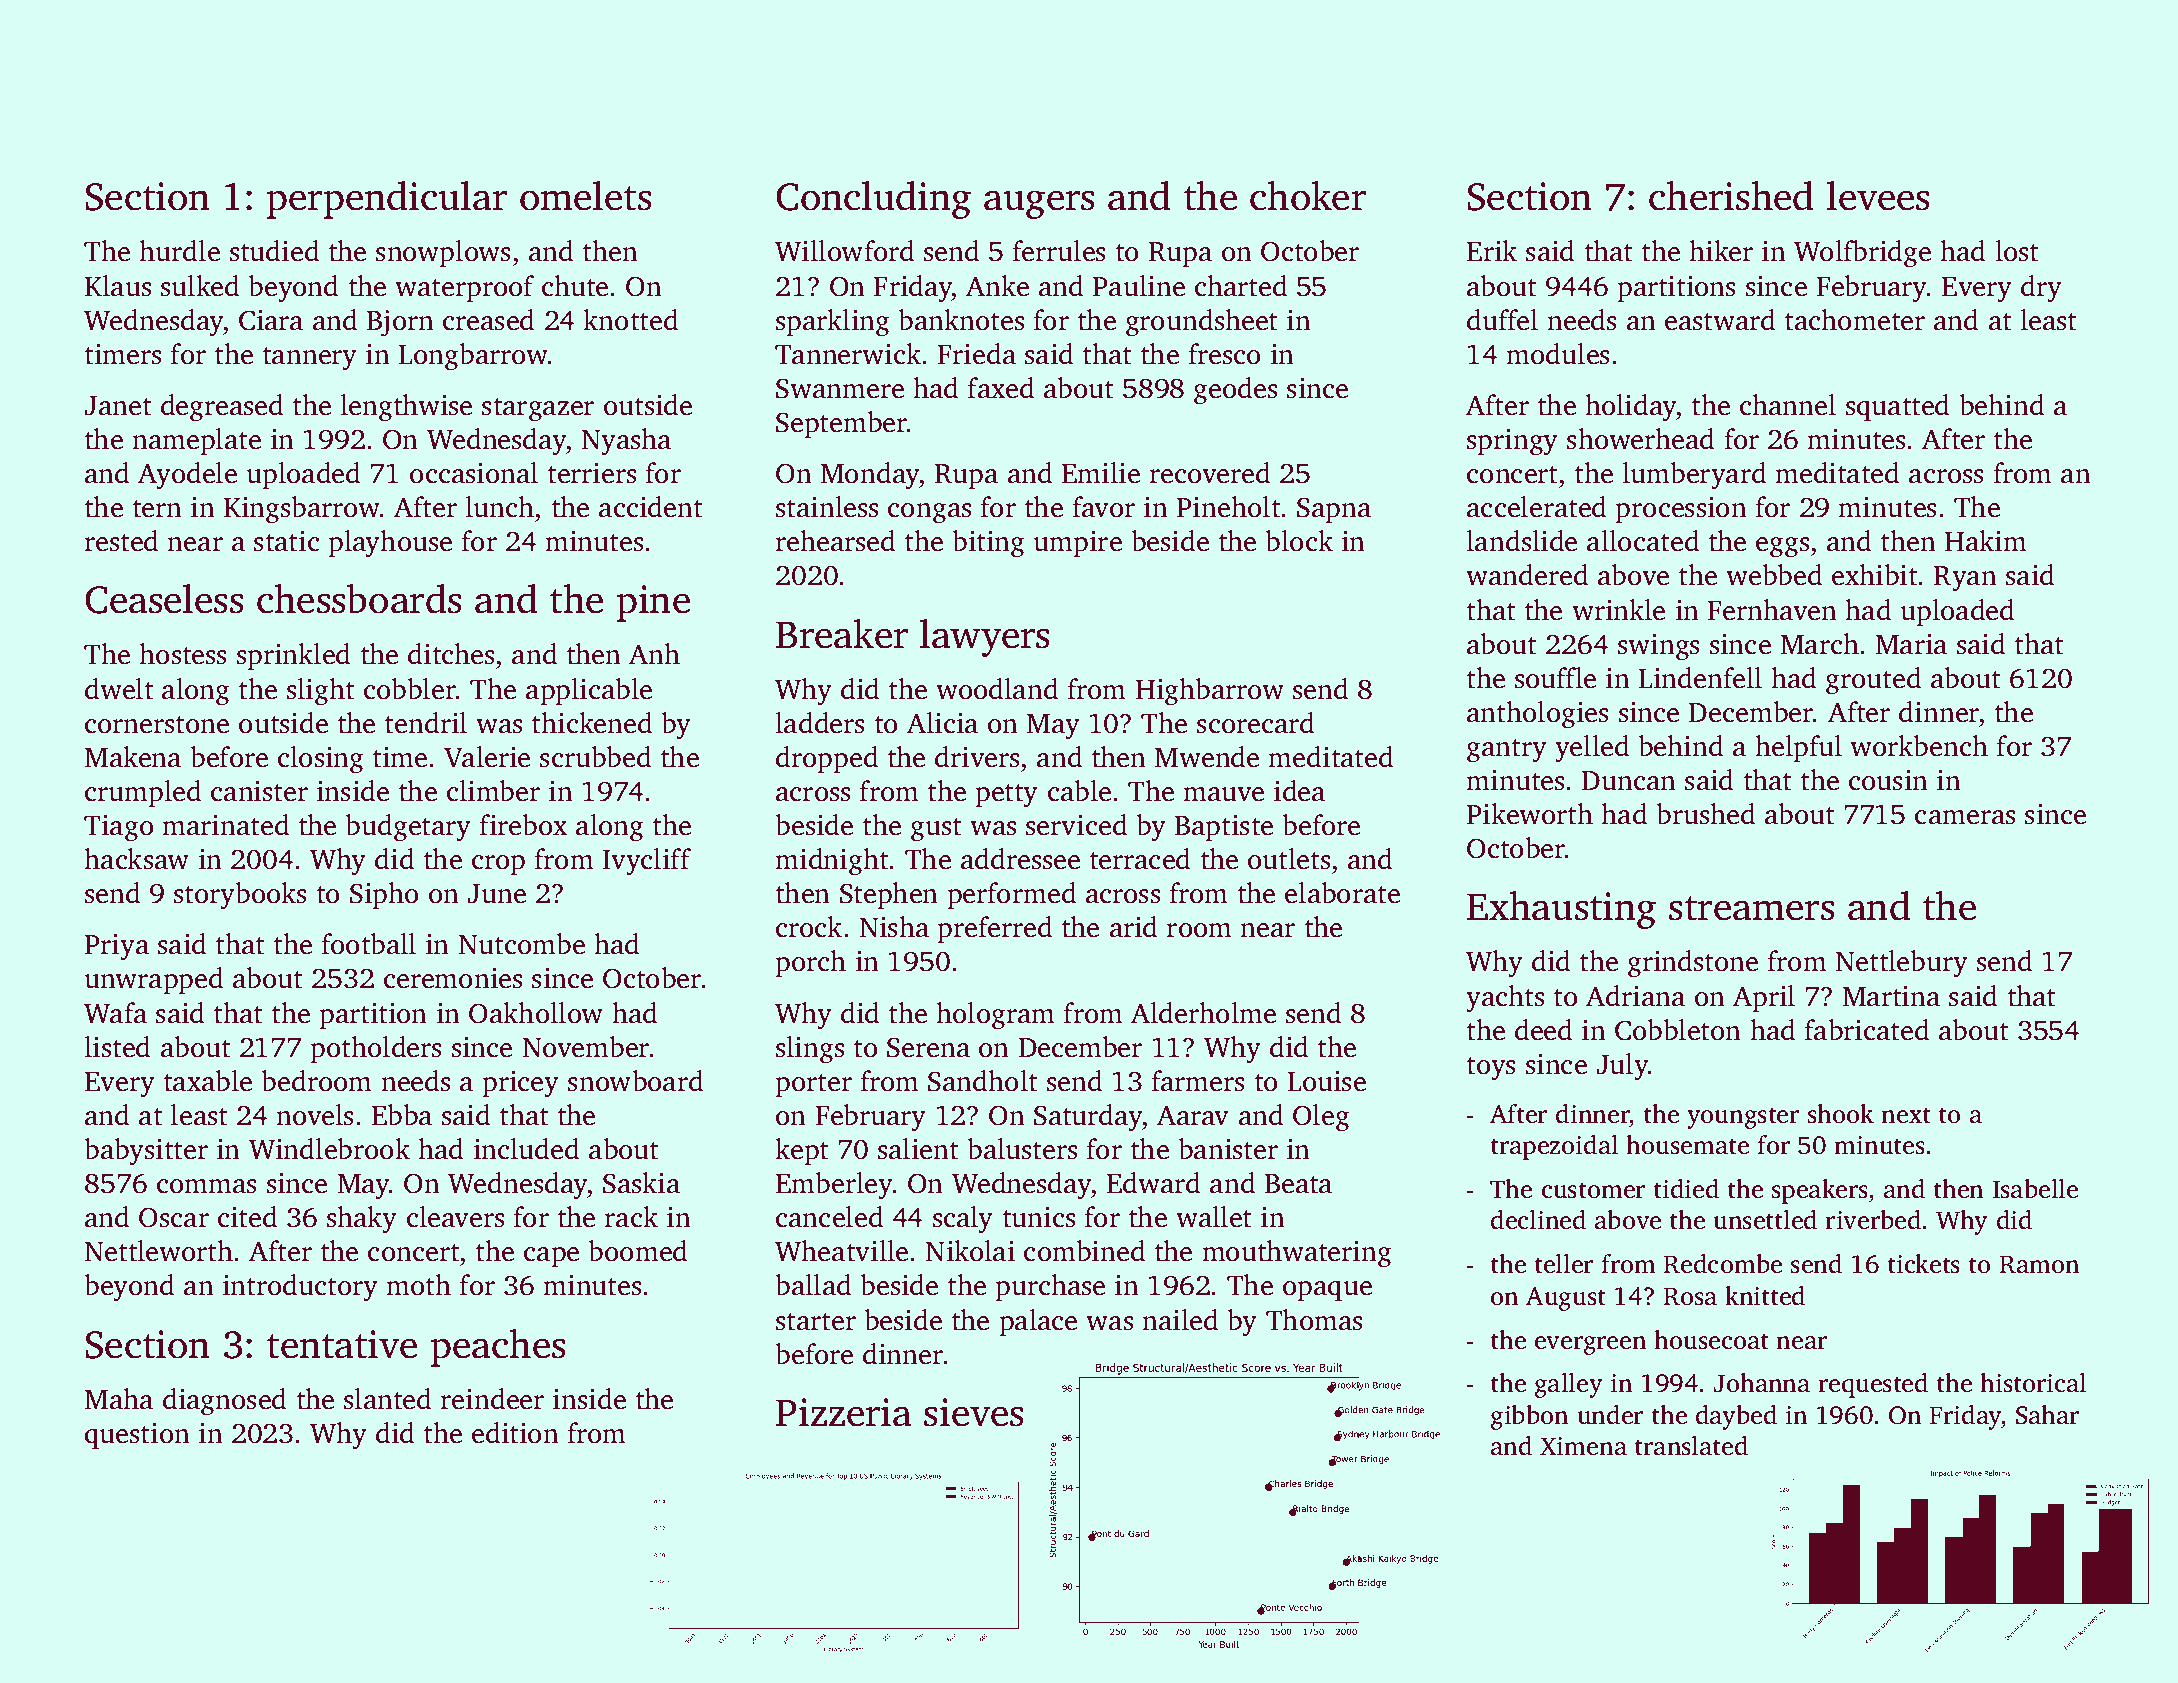 The width and height of the screenshot is (2178, 1683). Describe the element at coordinates (2035, 1189) in the screenshot. I see `Isabelle` at that location.
